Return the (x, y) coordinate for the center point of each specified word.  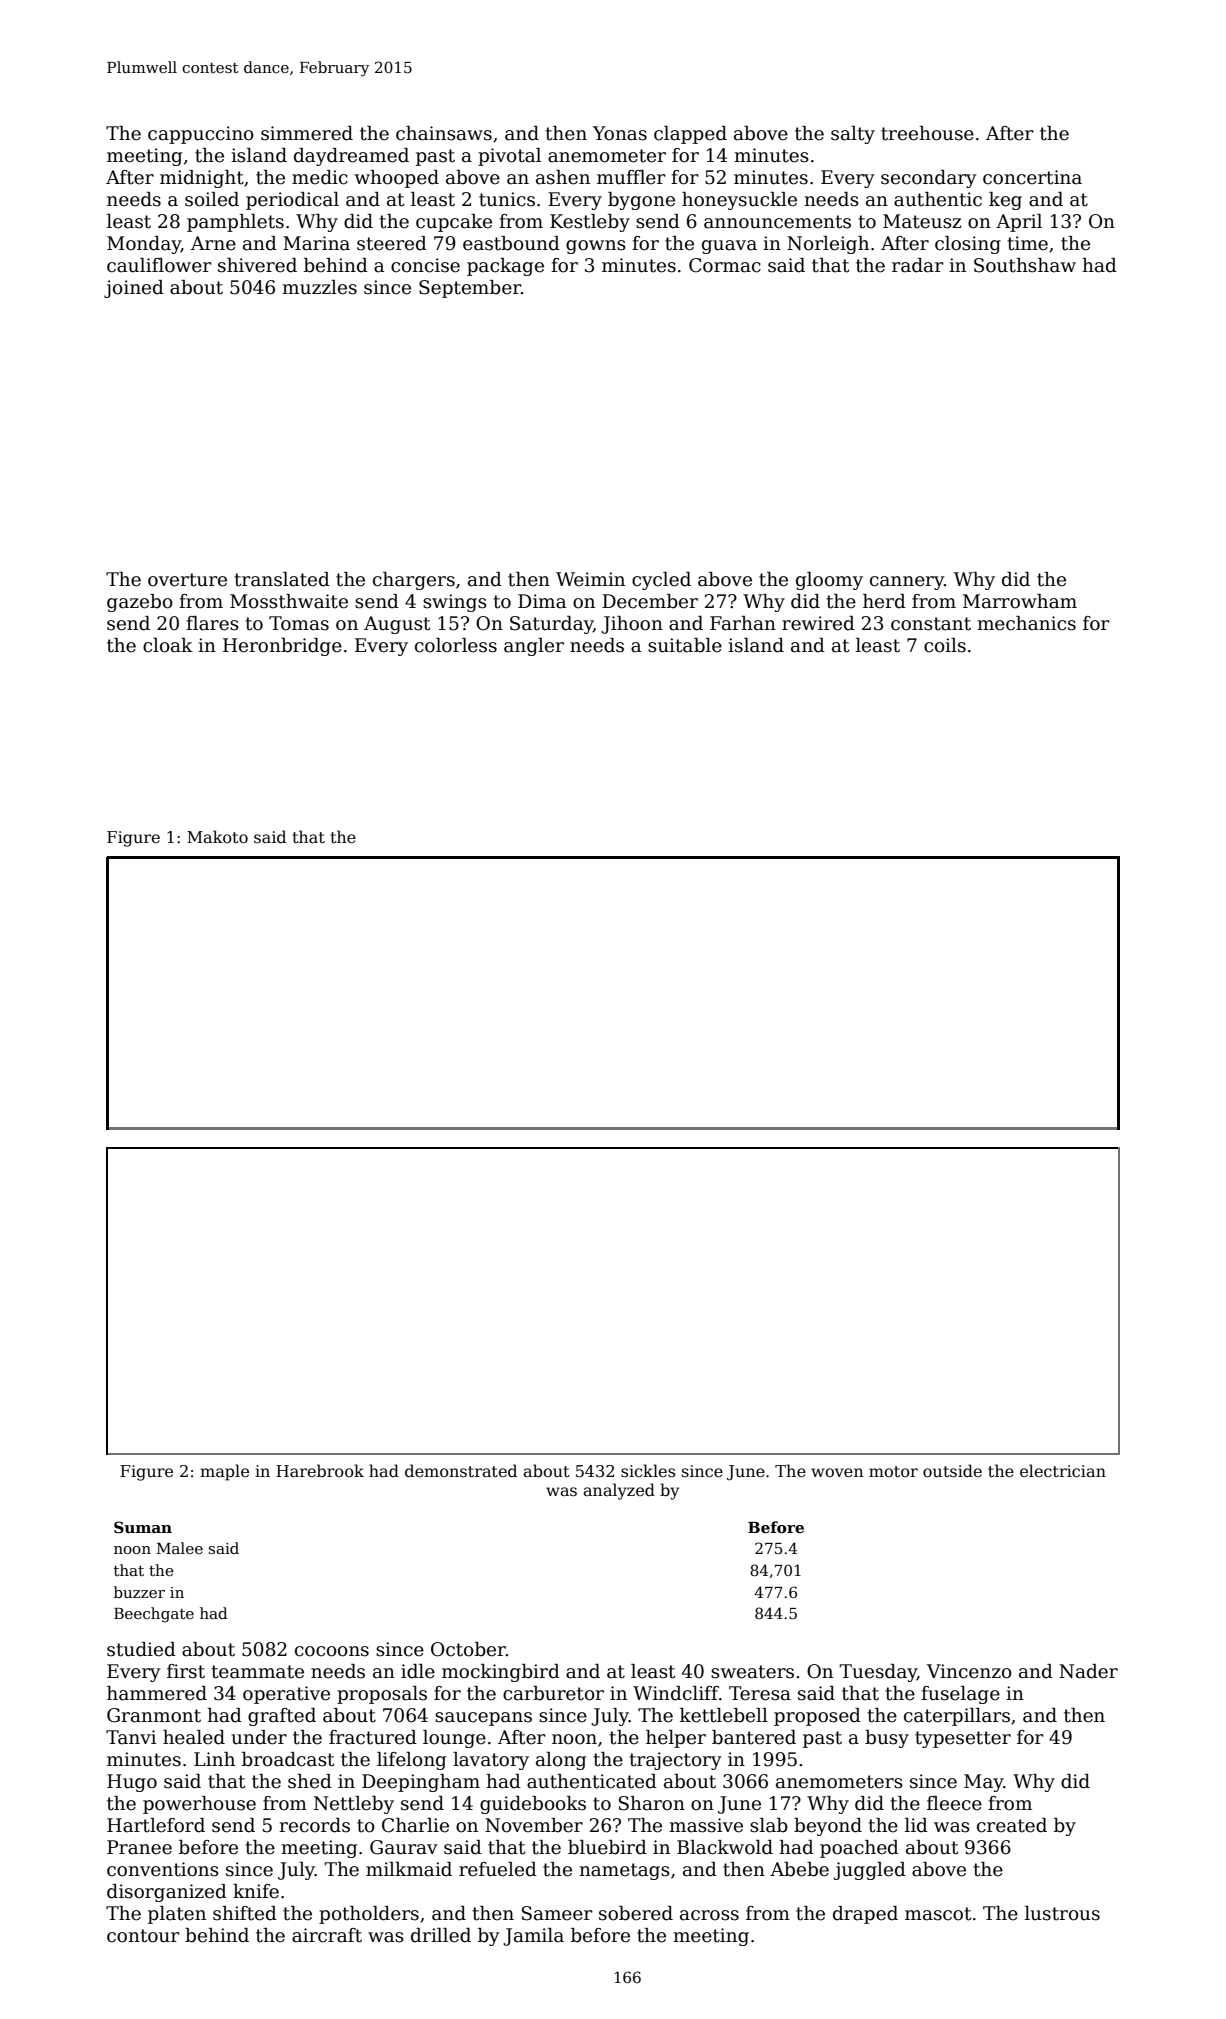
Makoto (217, 837)
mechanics (1026, 623)
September (470, 289)
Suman (143, 1527)
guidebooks (533, 1805)
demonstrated (461, 1471)
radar (918, 265)
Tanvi (131, 1737)
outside (952, 1471)
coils (945, 645)
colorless (456, 645)
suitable (685, 645)
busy (887, 1739)
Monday (144, 245)
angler (534, 647)
